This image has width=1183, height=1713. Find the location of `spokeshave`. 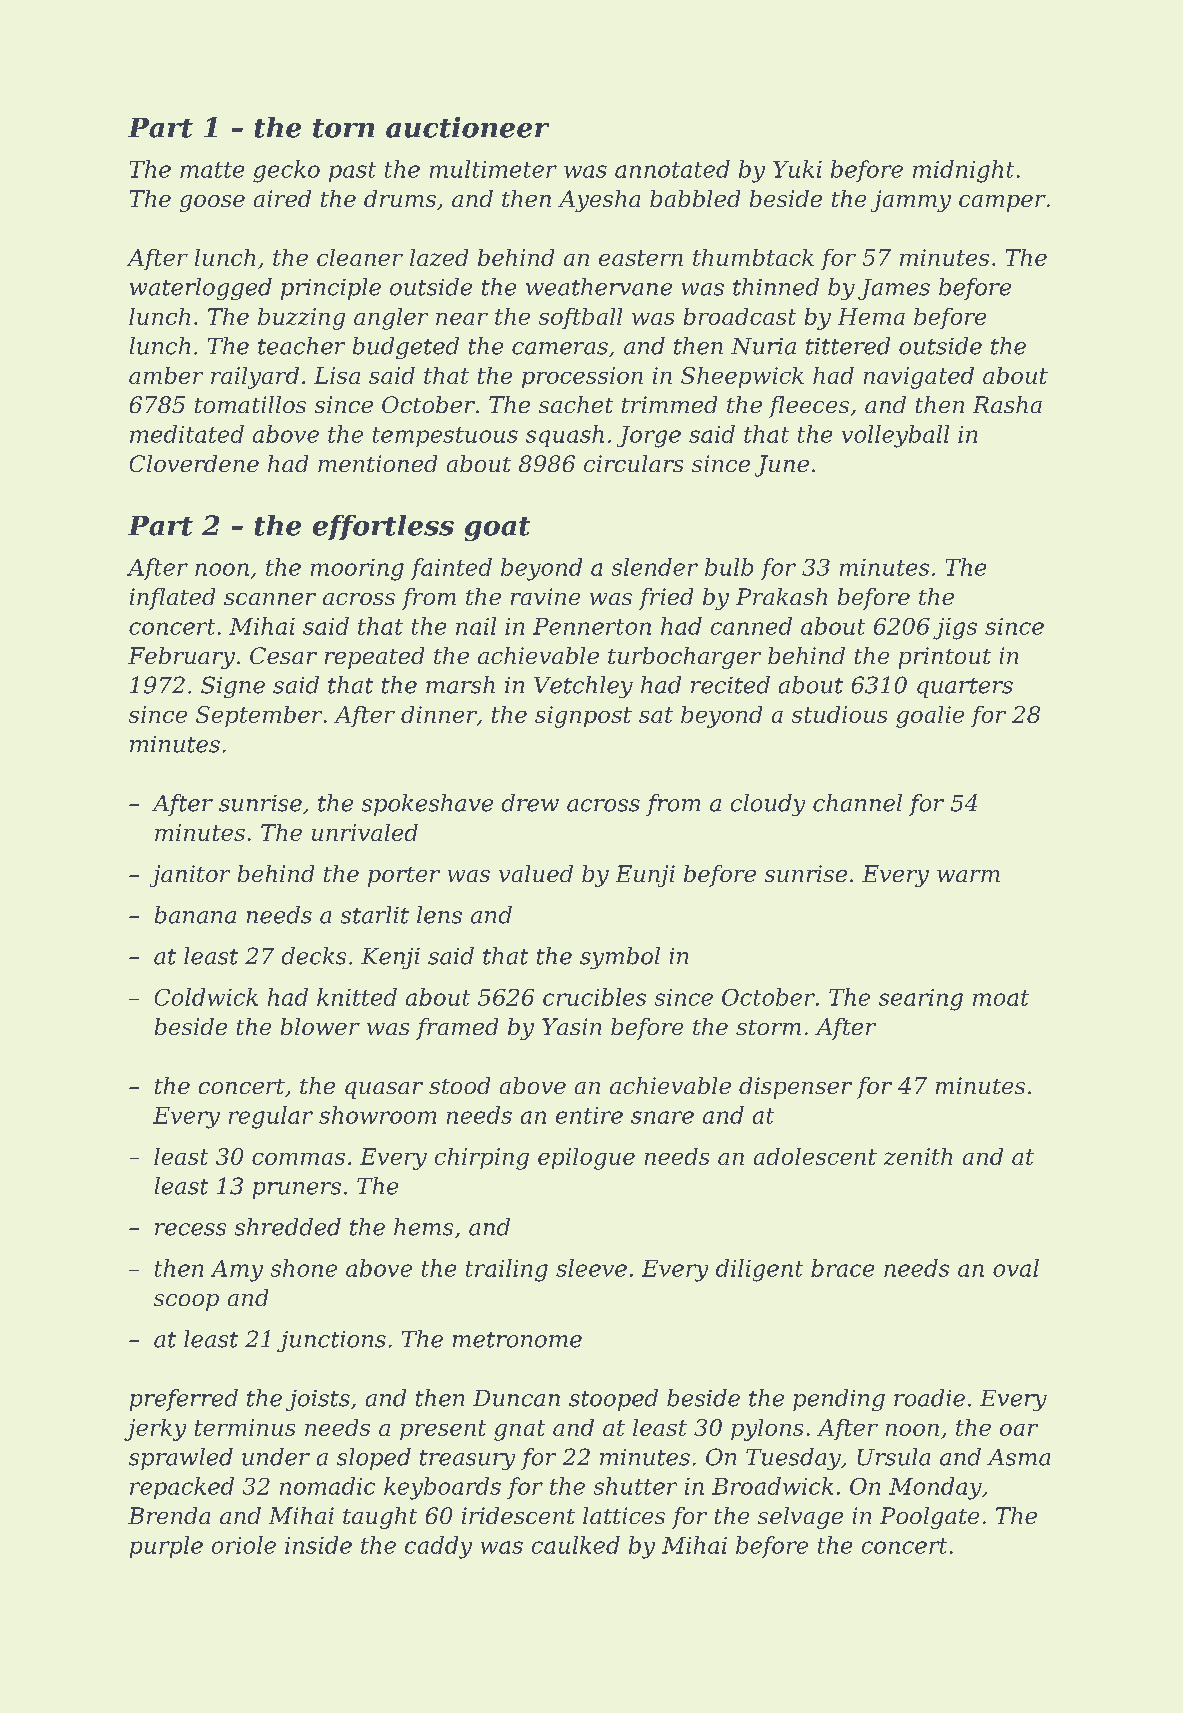

spokeshave is located at coordinates (427, 805).
